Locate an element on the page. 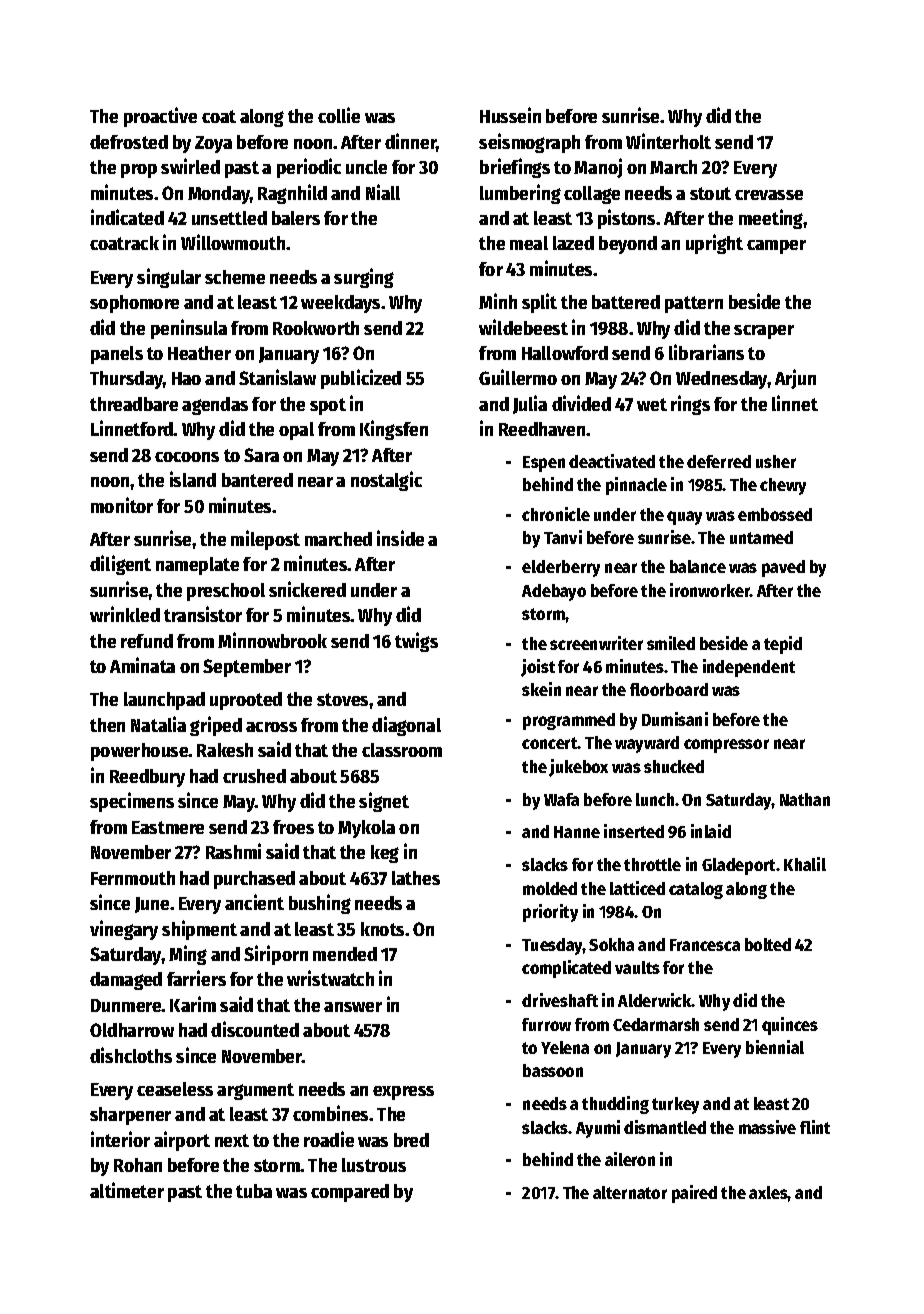 The width and height of the document is (924, 1314). sophomore is located at coordinates (134, 304).
